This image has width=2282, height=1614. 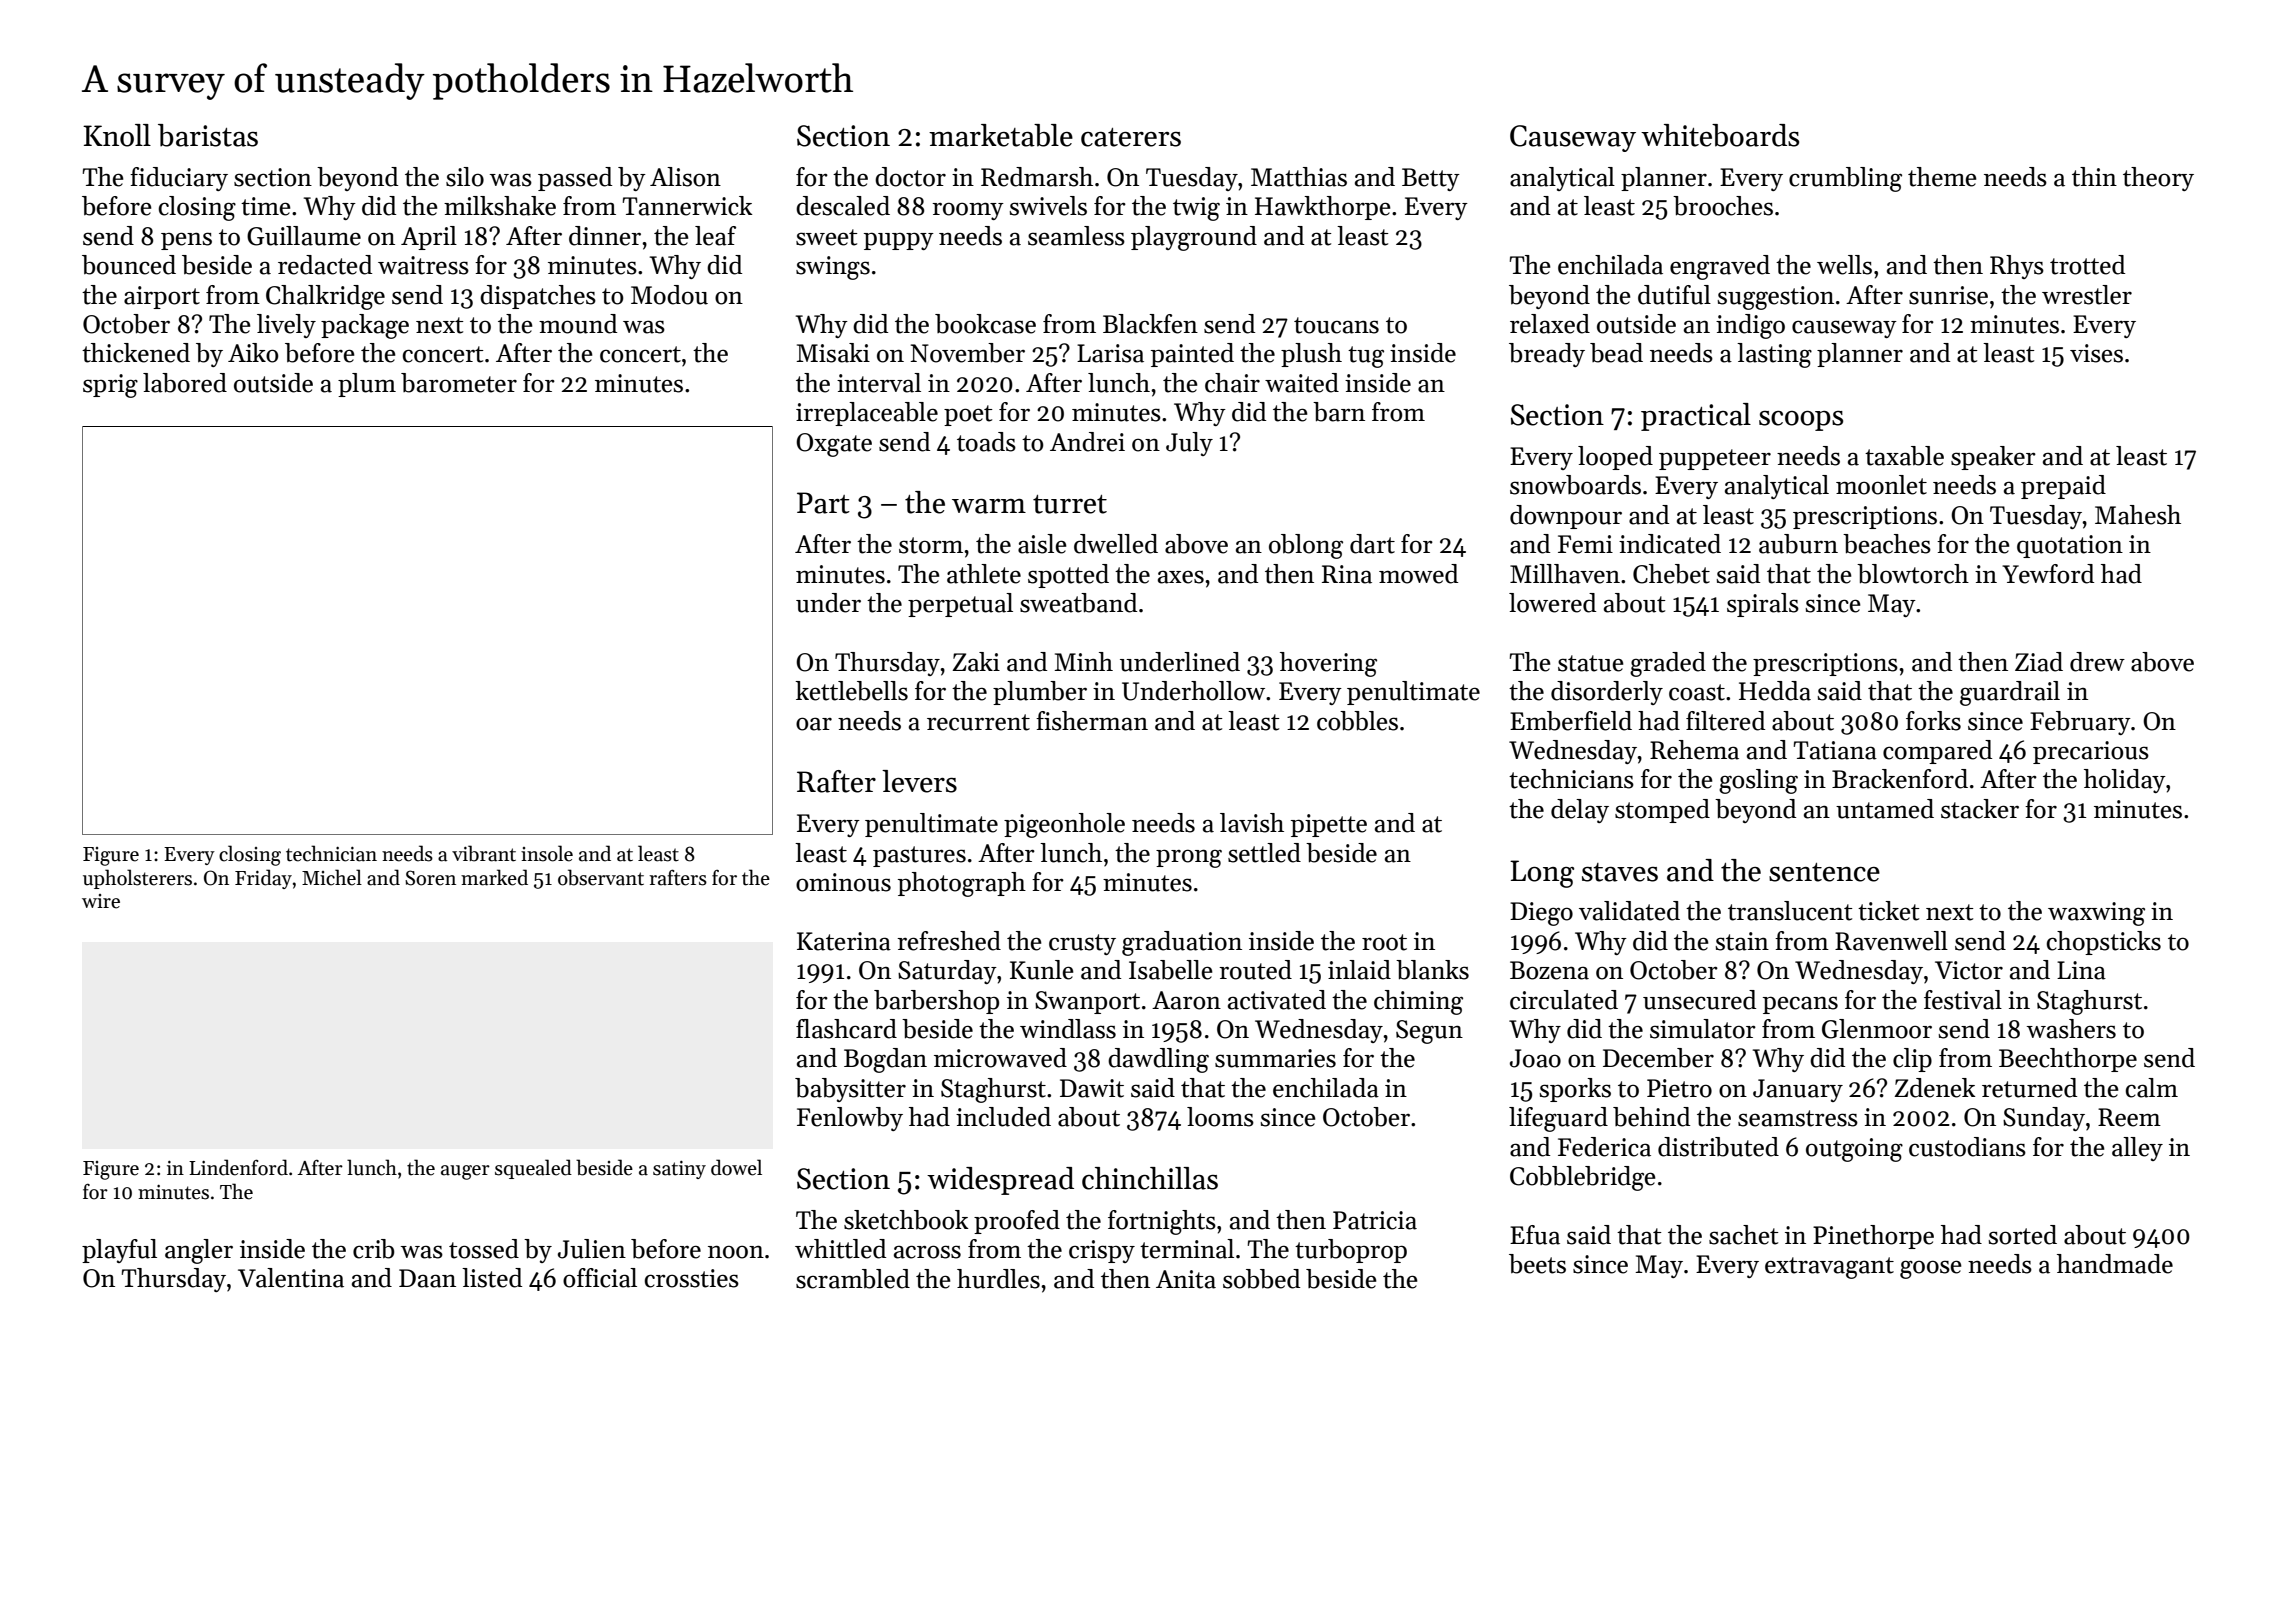 What do you see at coordinates (185, 383) in the image?
I see `labored` at bounding box center [185, 383].
